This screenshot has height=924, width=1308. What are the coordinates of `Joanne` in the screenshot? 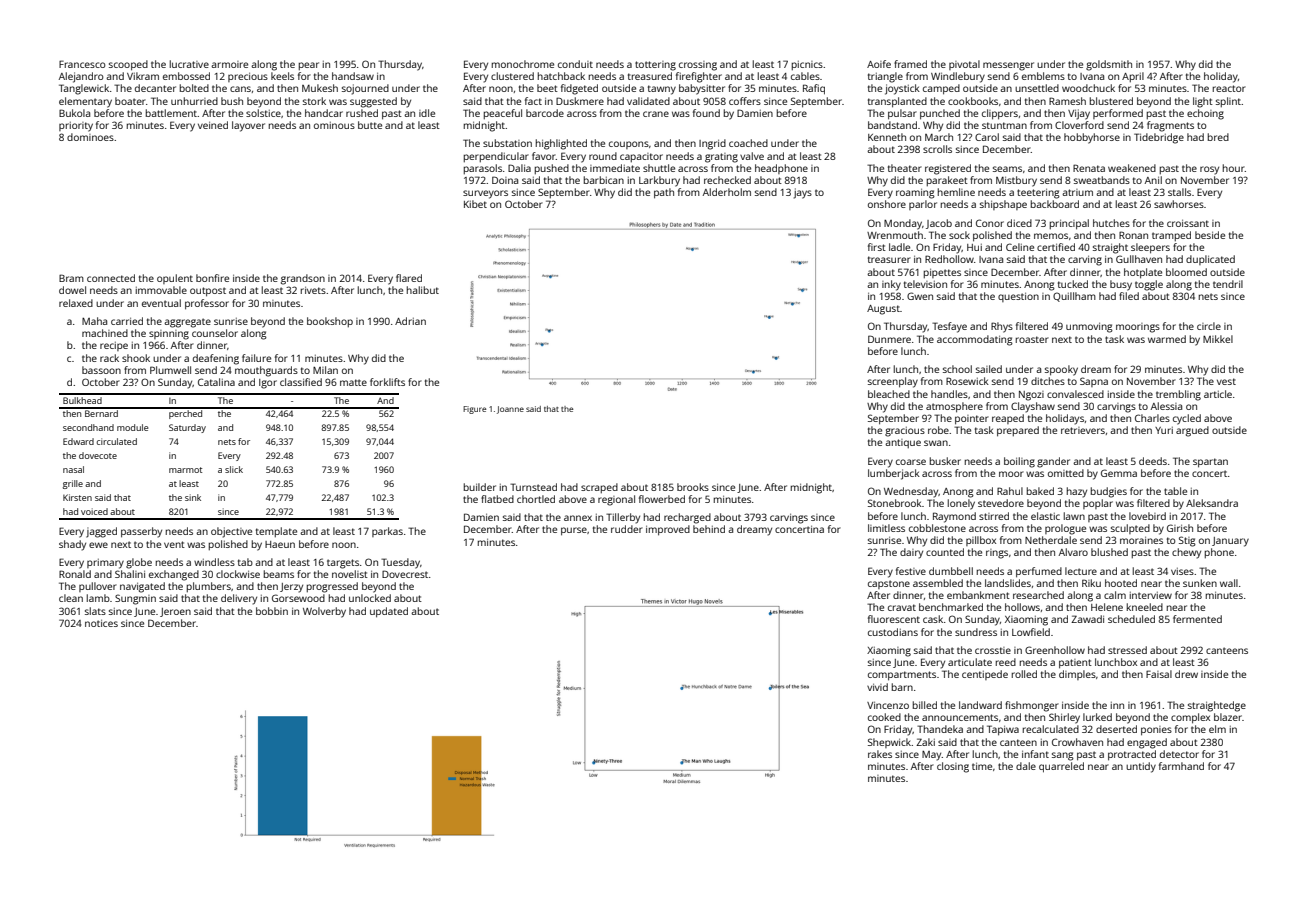 It's located at (510, 410).
